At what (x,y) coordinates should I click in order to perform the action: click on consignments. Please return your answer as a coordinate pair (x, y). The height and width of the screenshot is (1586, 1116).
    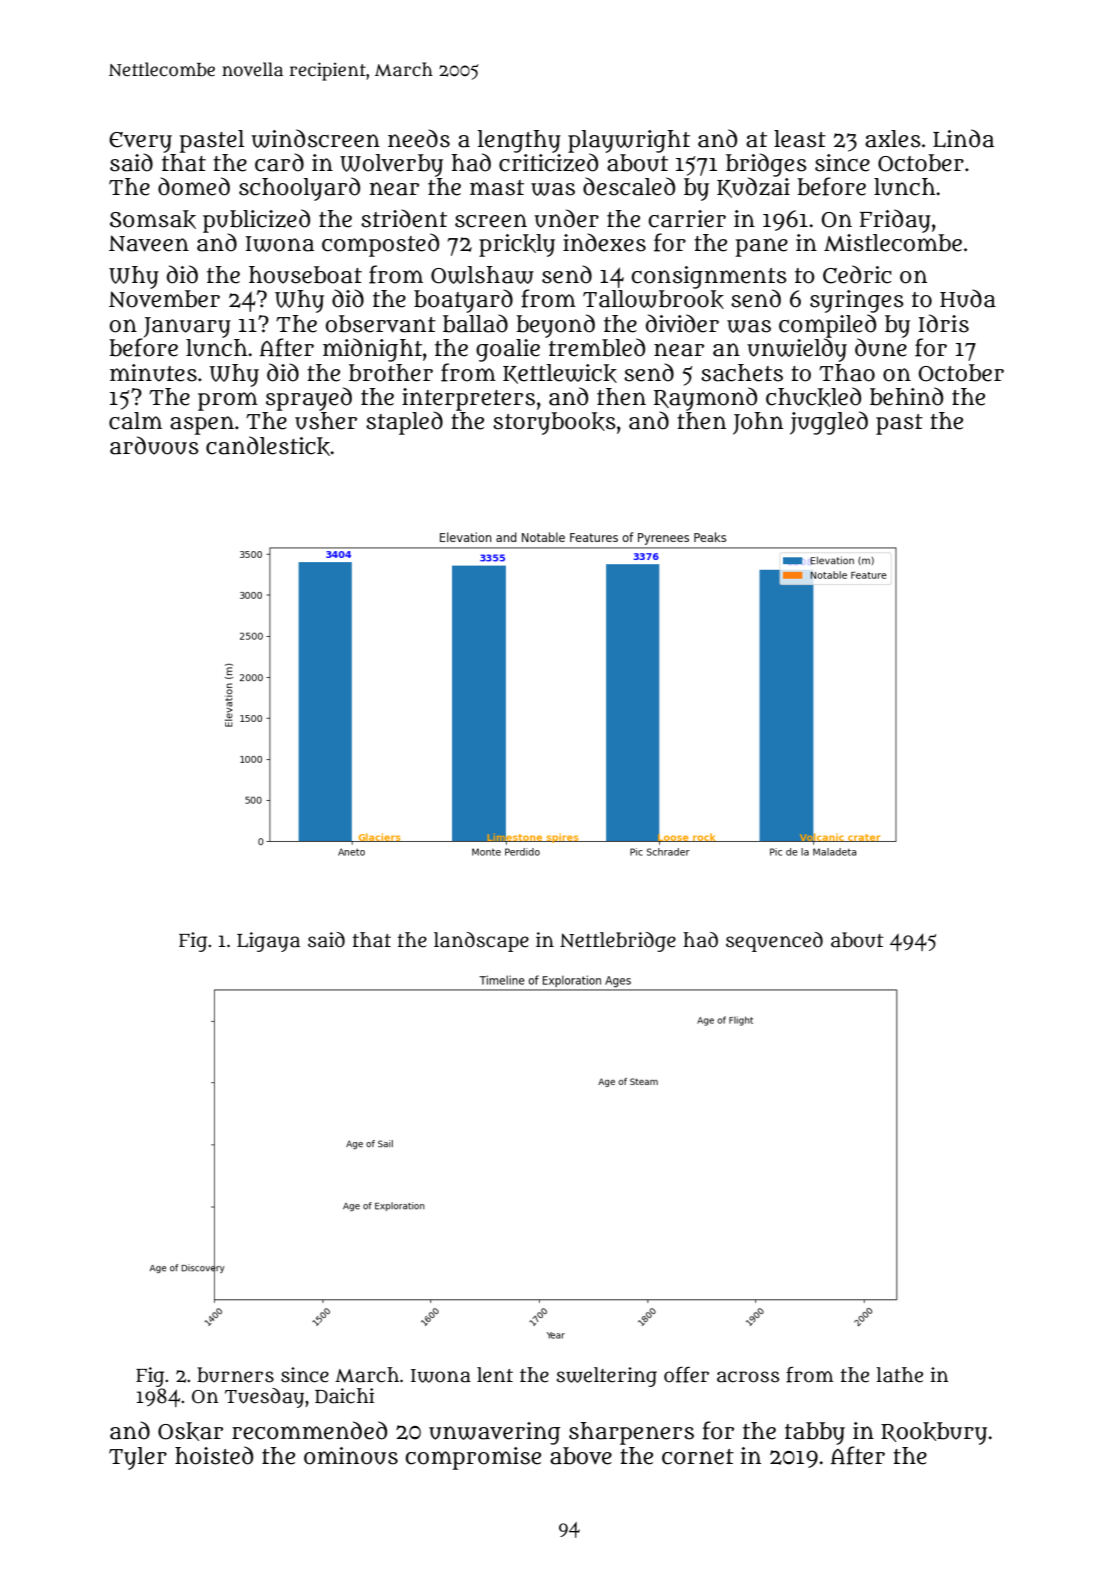
    Looking at the image, I should click on (709, 277).
